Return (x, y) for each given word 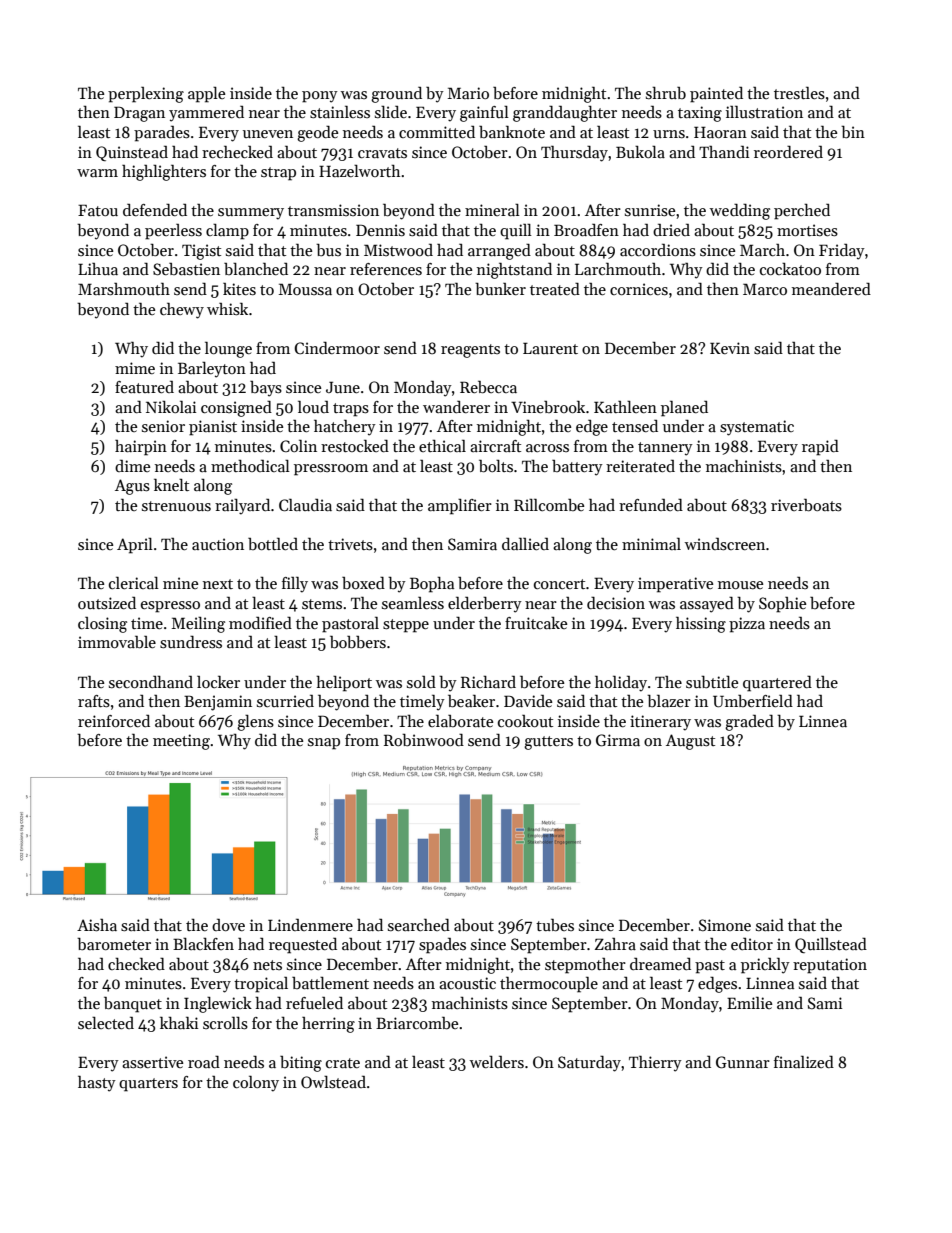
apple (206, 95)
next (218, 584)
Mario (468, 93)
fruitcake (536, 623)
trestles (799, 93)
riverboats (806, 505)
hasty (97, 1084)
